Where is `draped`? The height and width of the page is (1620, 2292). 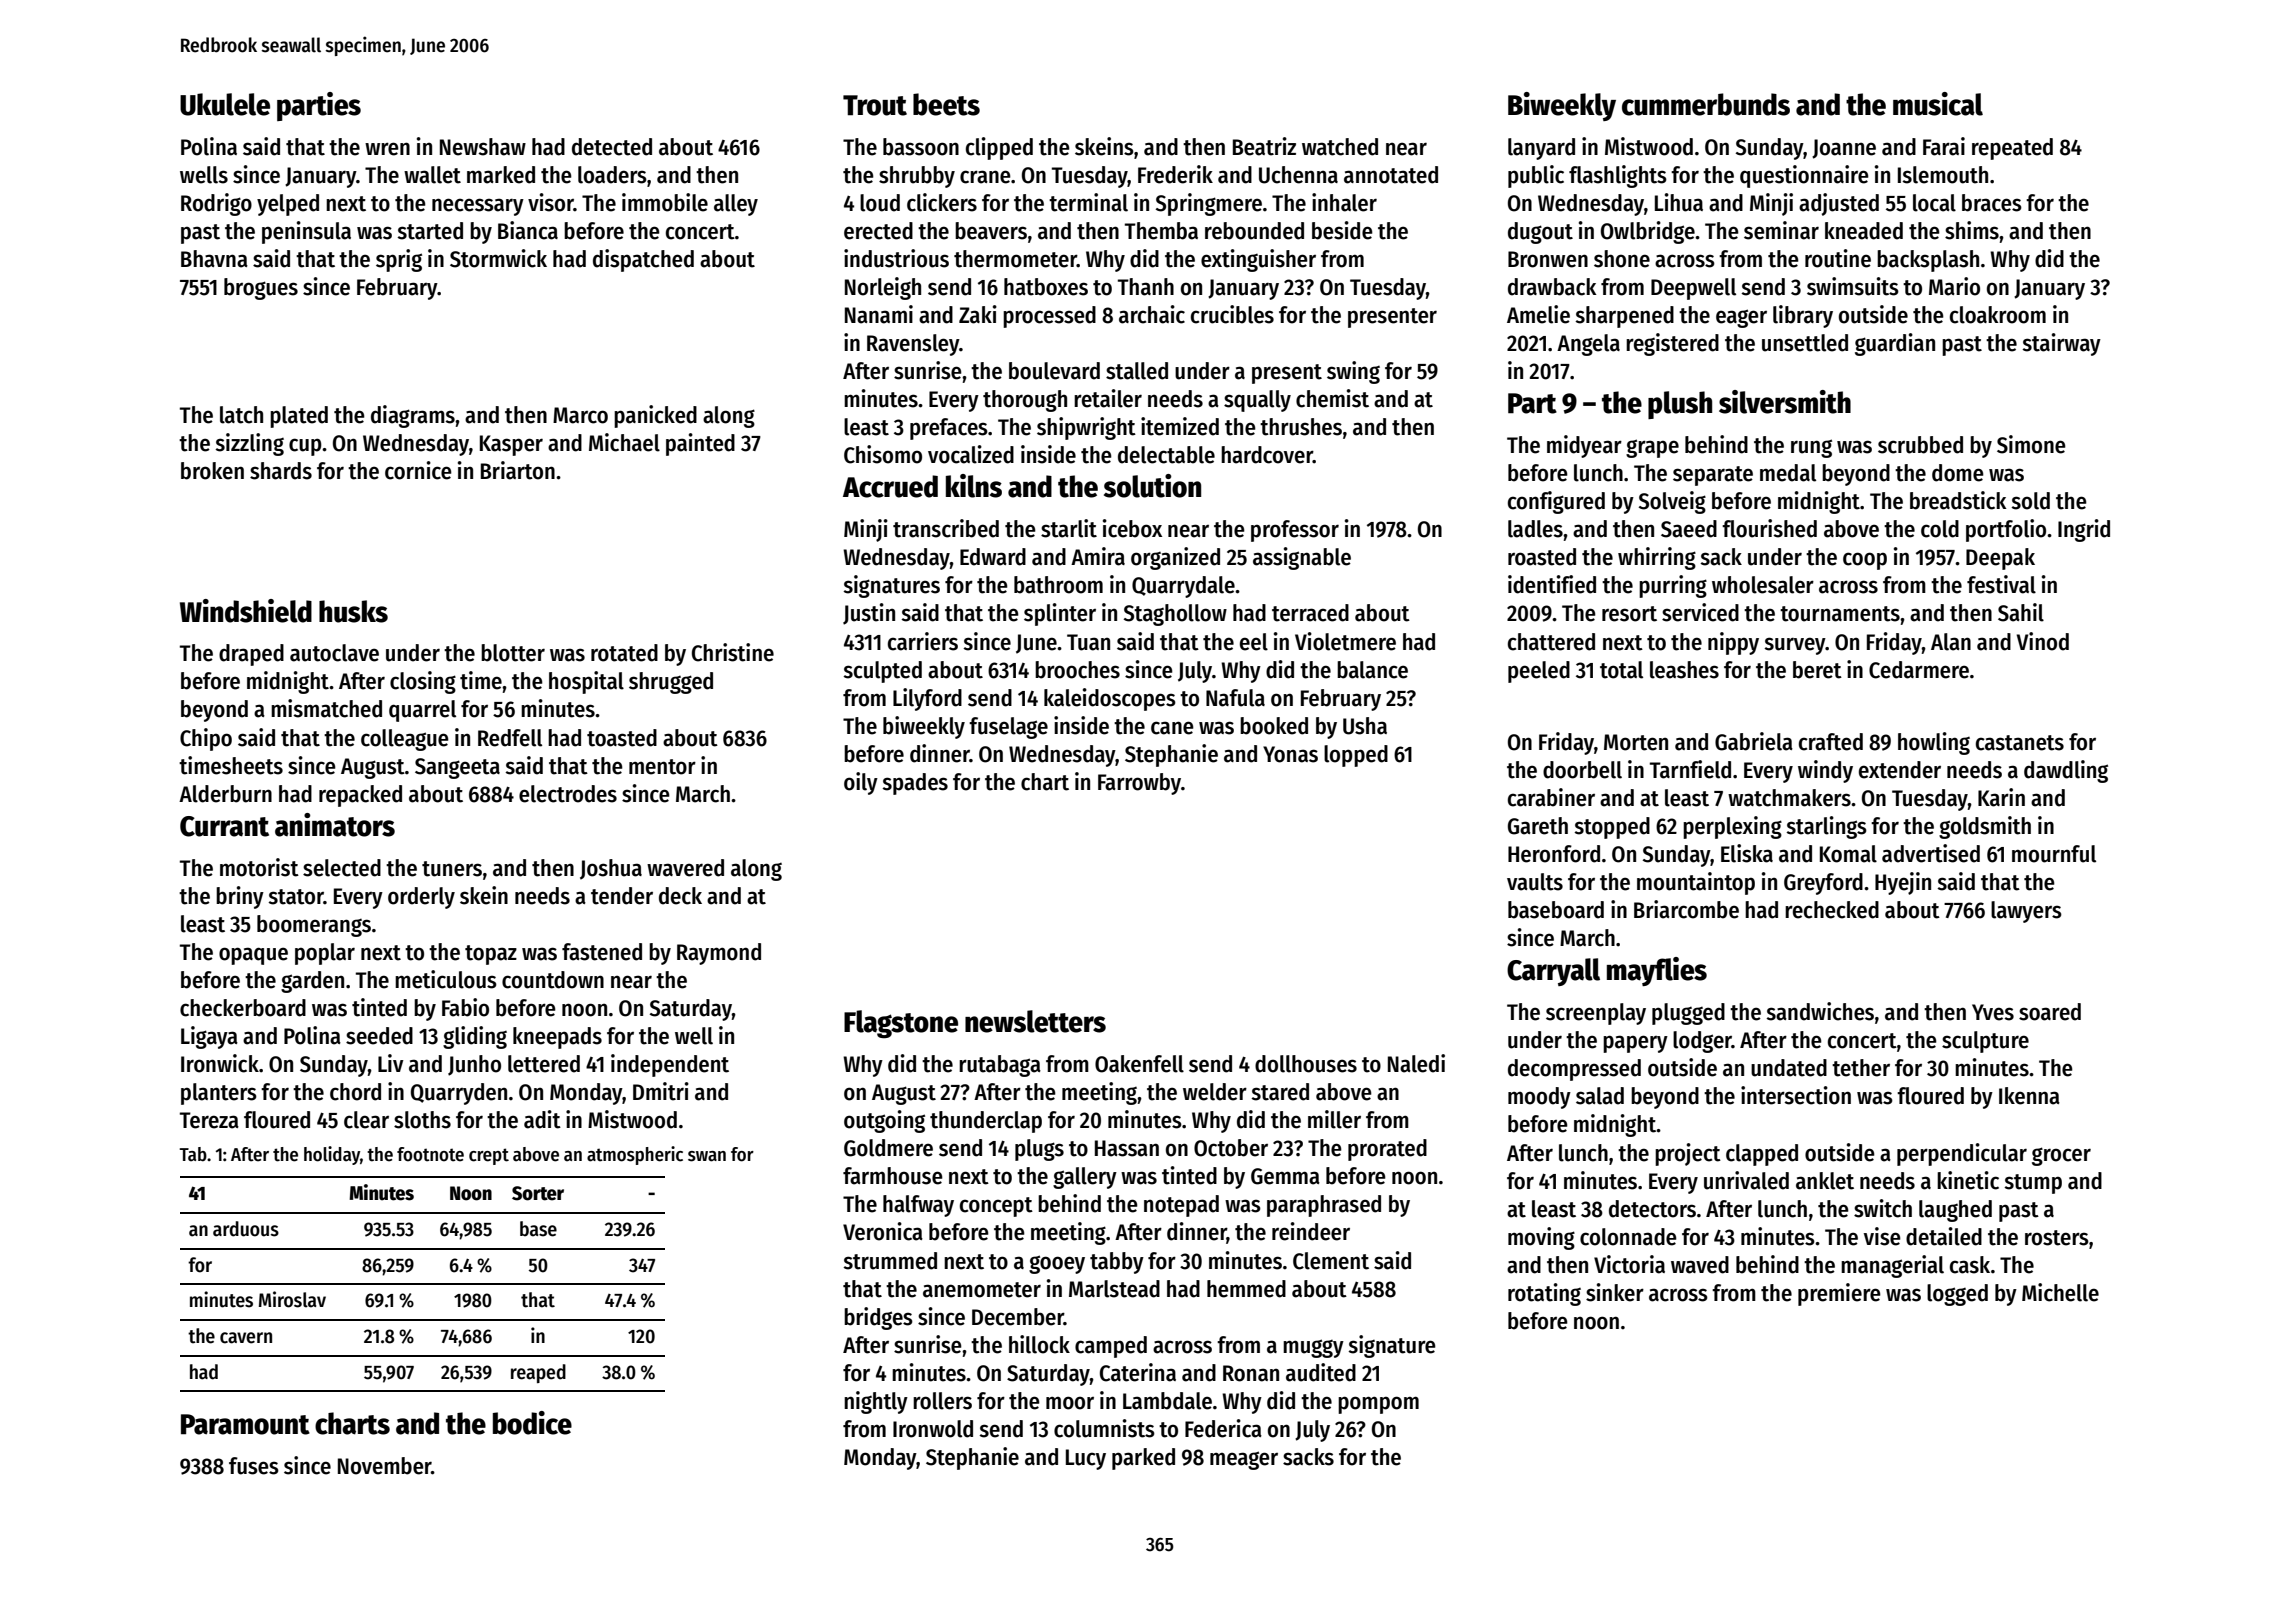 draped is located at coordinates (251, 655).
